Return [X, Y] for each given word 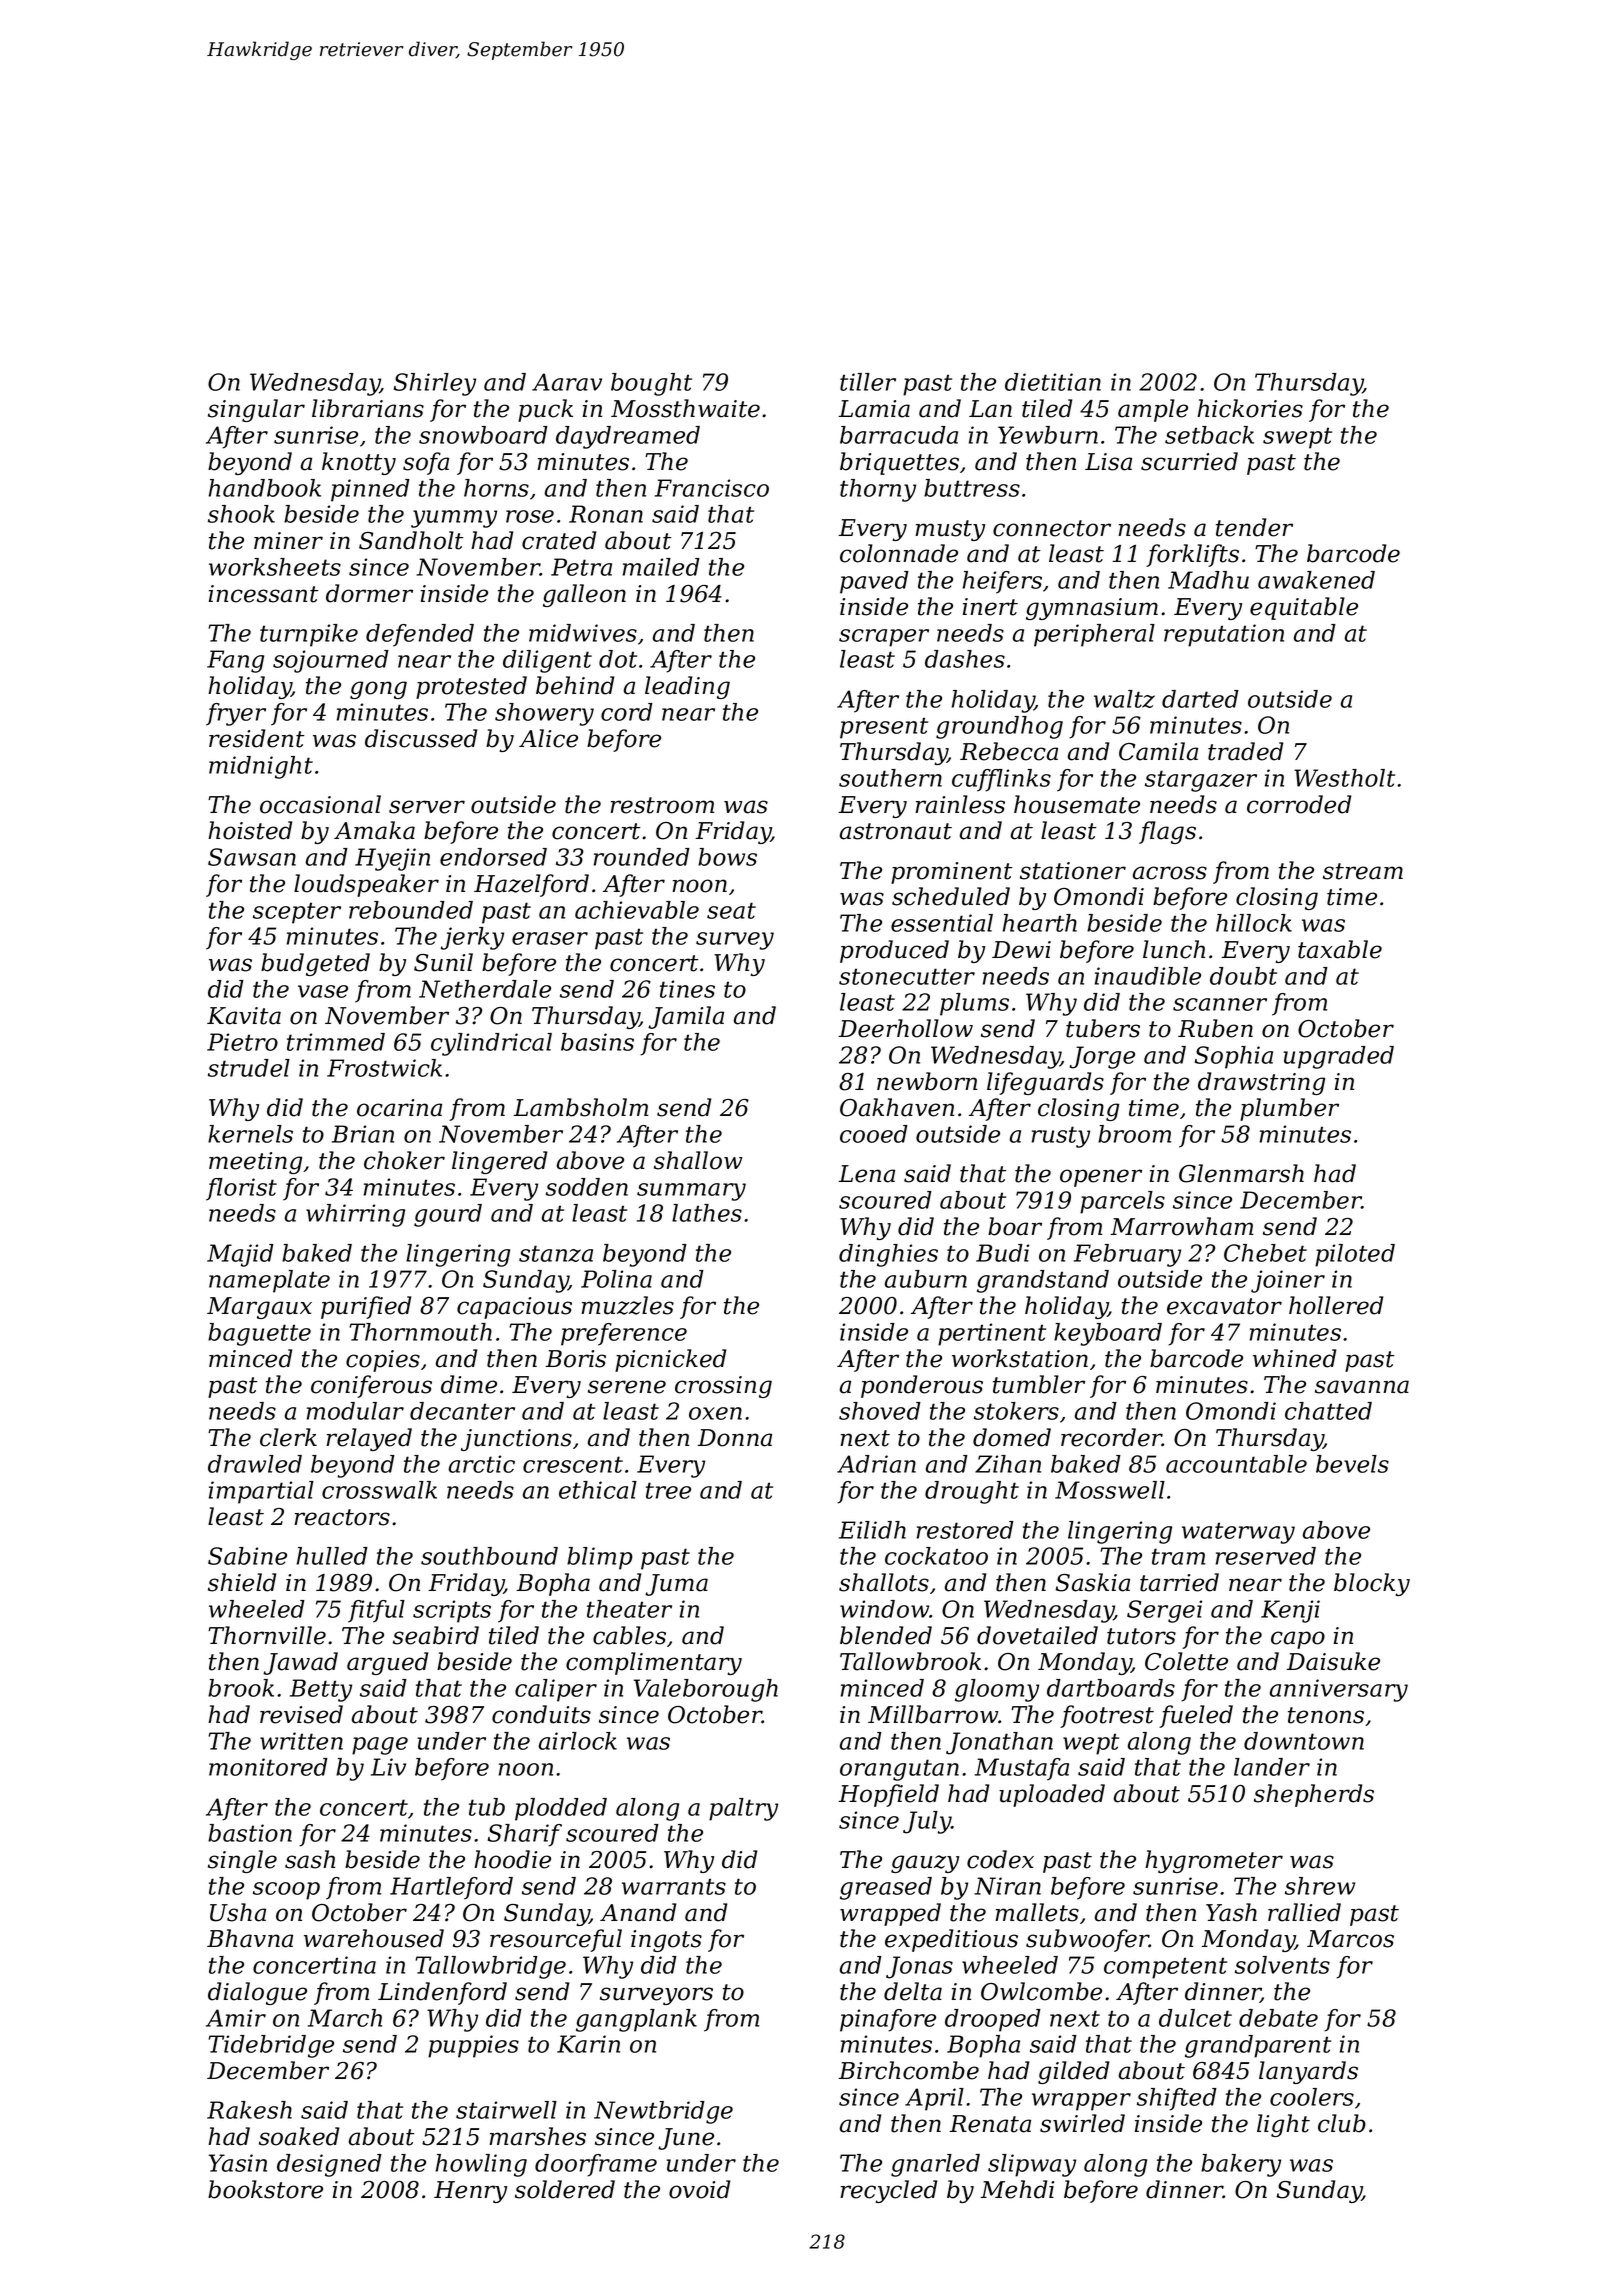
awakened [1316, 580]
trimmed [336, 1042]
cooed [874, 1134]
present [884, 728]
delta [913, 1991]
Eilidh [872, 1530]
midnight [261, 767]
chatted [1328, 1411]
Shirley [435, 384]
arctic [482, 1464]
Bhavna [250, 1938]
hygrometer [1214, 1861]
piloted [1355, 1255]
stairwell [506, 2110]
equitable [1304, 608]
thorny [878, 490]
